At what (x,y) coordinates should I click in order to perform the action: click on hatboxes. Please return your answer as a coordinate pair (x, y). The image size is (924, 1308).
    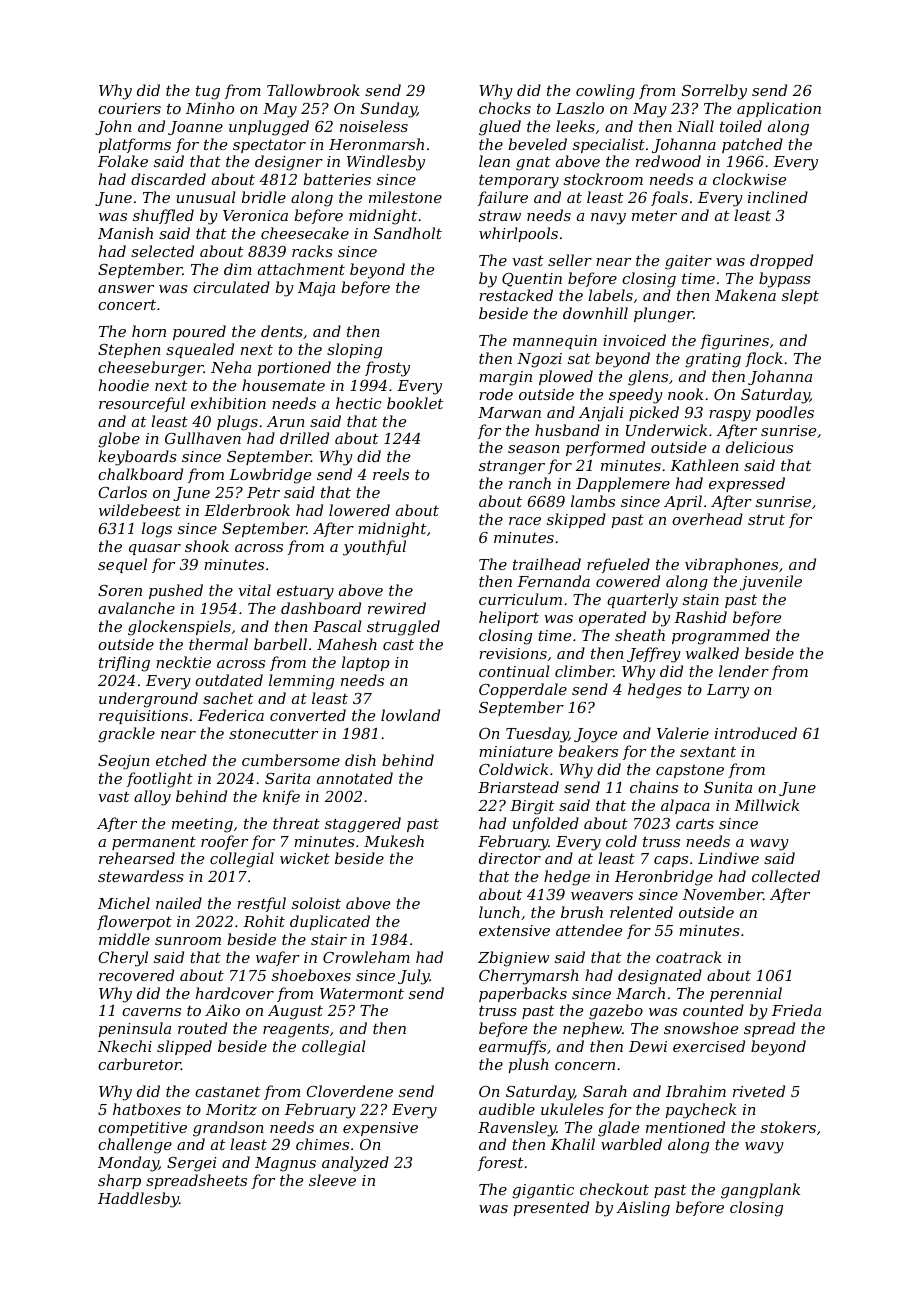
    Looking at the image, I should click on (147, 1109).
